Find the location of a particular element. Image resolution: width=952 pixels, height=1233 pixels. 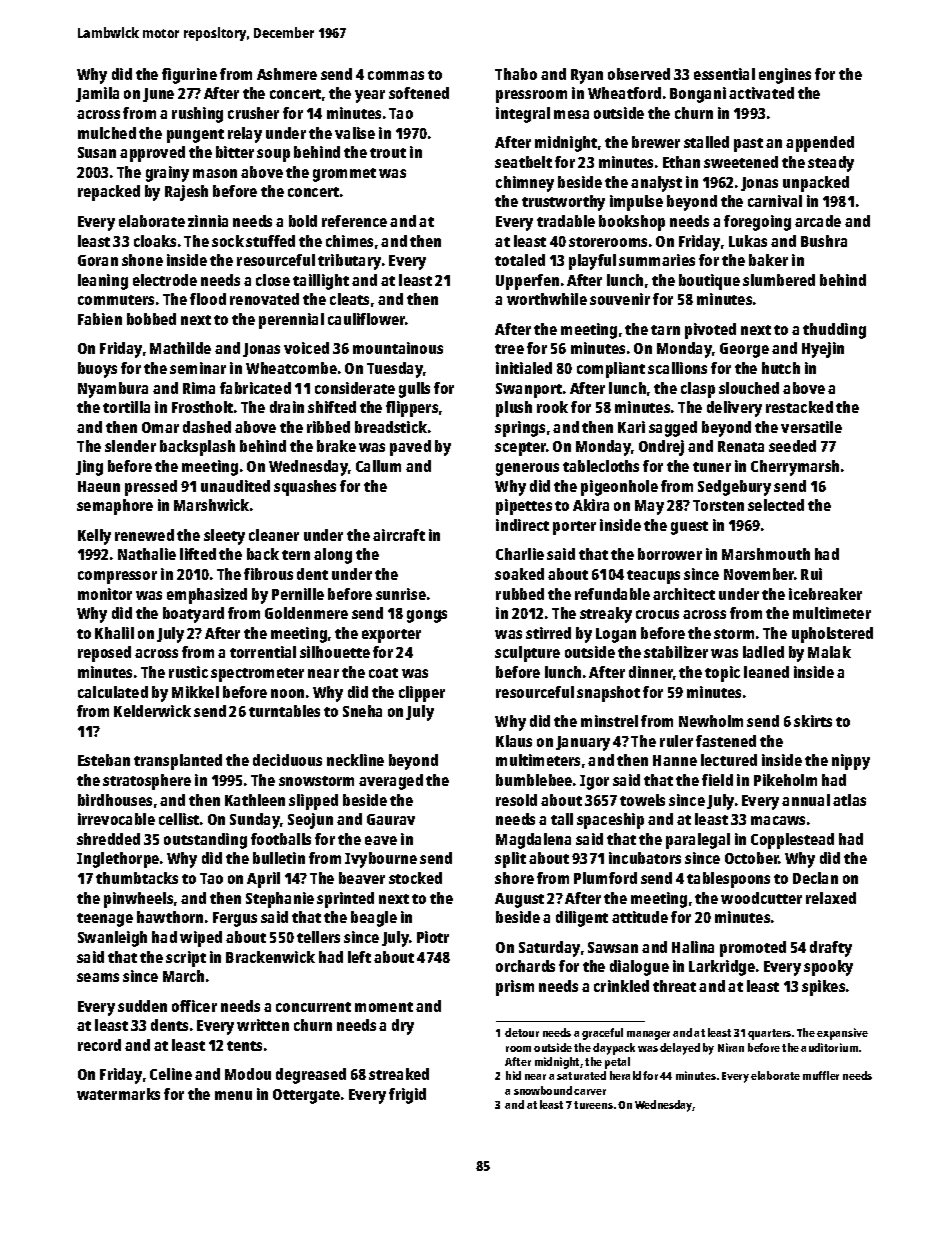

soup is located at coordinates (273, 155).
